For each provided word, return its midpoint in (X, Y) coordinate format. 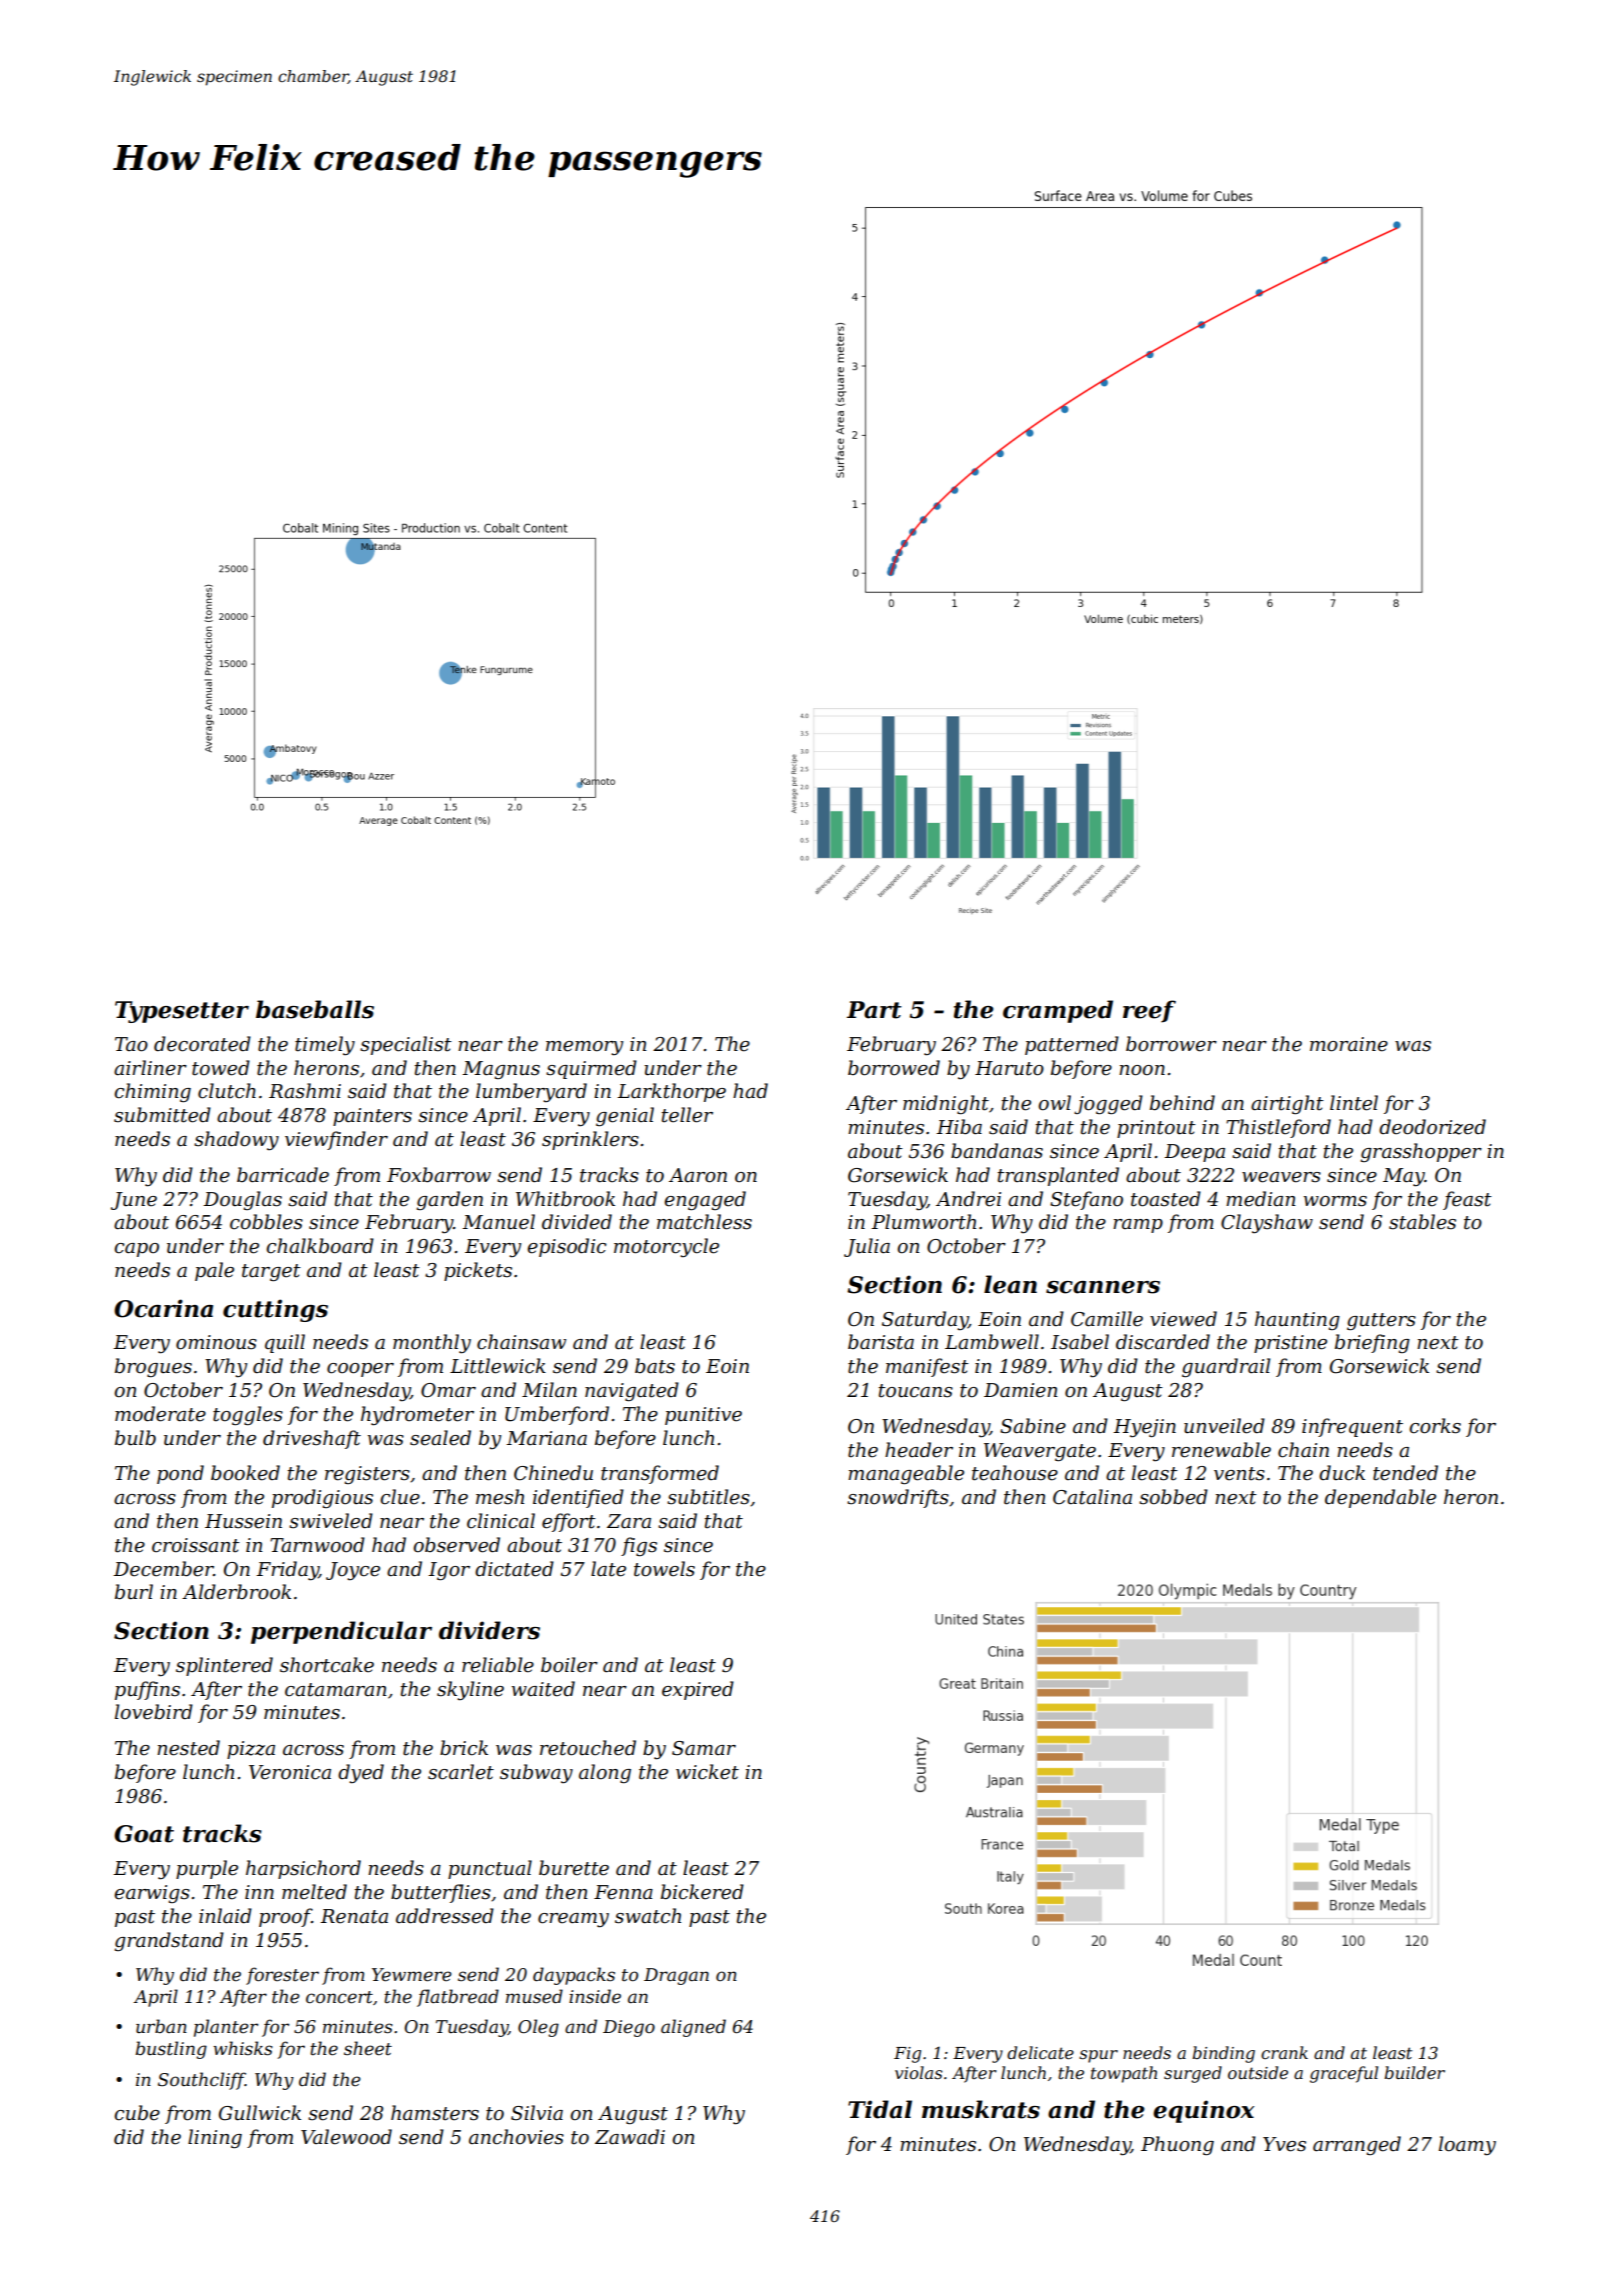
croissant (196, 1545)
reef (1149, 1011)
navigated (632, 1391)
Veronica (290, 1772)
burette (574, 1868)
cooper (360, 1370)
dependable (1380, 1498)
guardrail (1226, 1367)
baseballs (315, 1009)
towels (664, 1569)
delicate (1040, 2052)
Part (874, 1010)
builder (1414, 2072)
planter (226, 2028)
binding (1223, 2054)
